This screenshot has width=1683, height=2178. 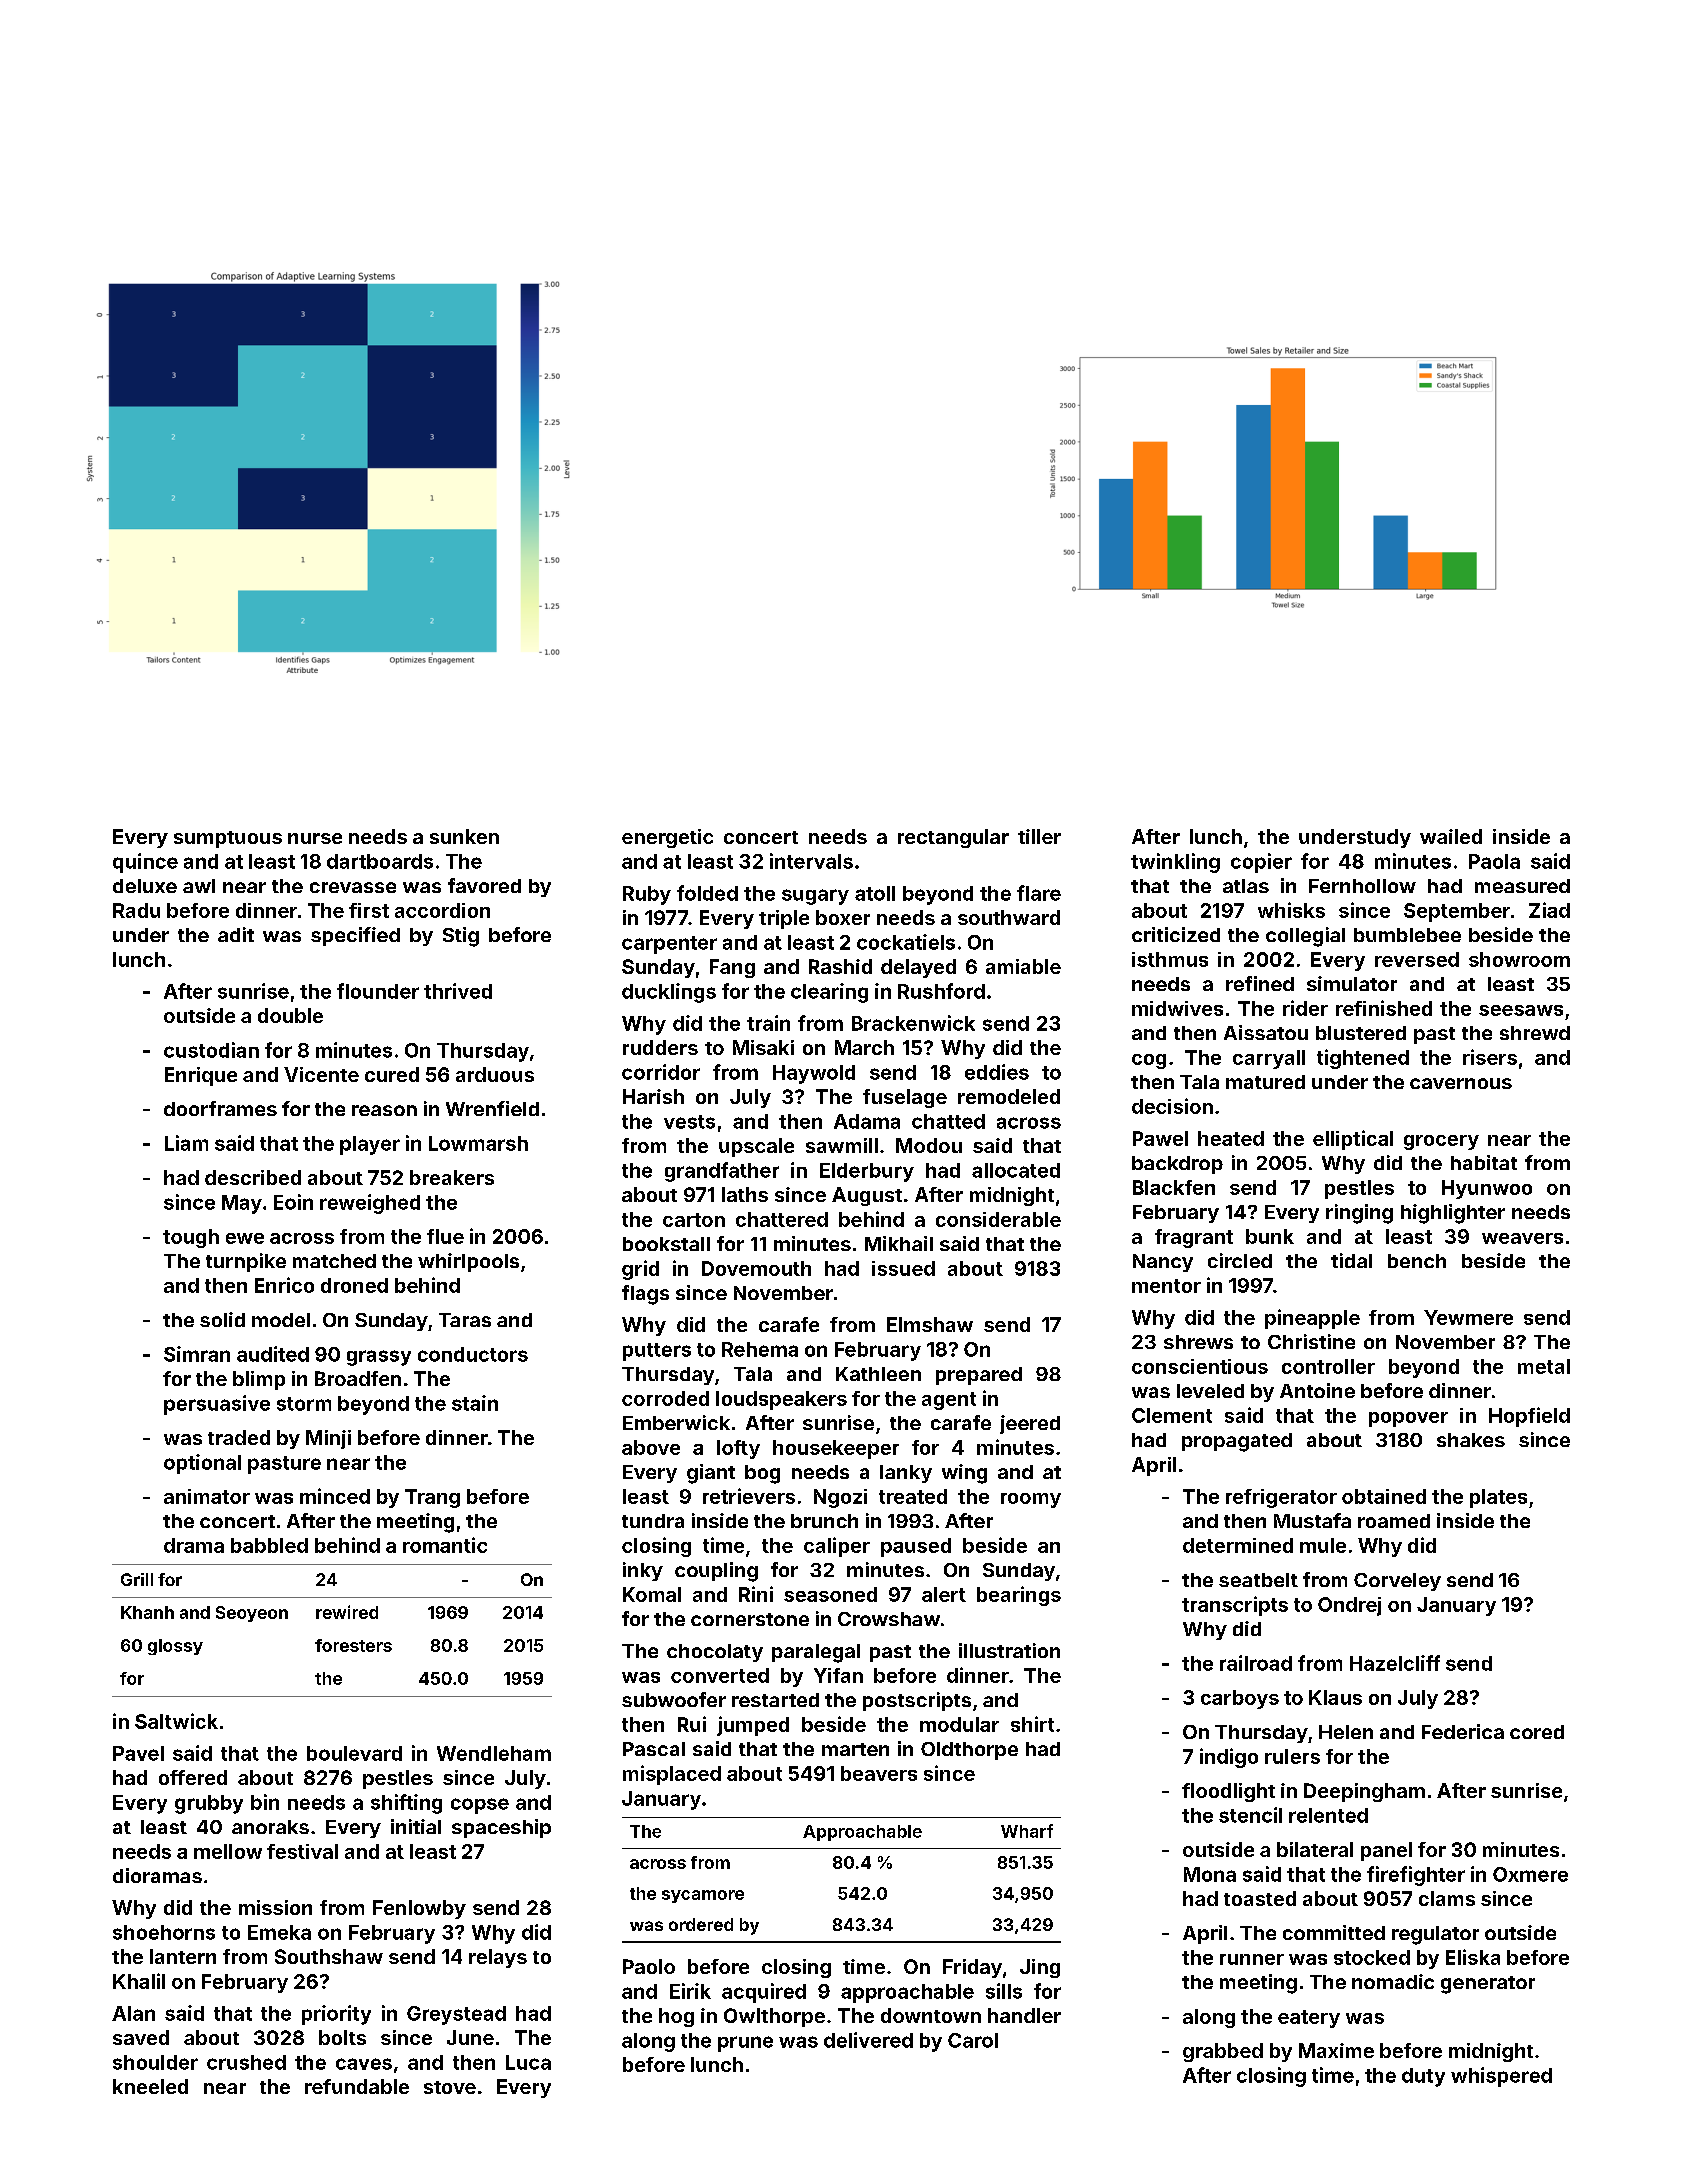 What do you see at coordinates (501, 1828) in the screenshot?
I see `spaceship` at bounding box center [501, 1828].
